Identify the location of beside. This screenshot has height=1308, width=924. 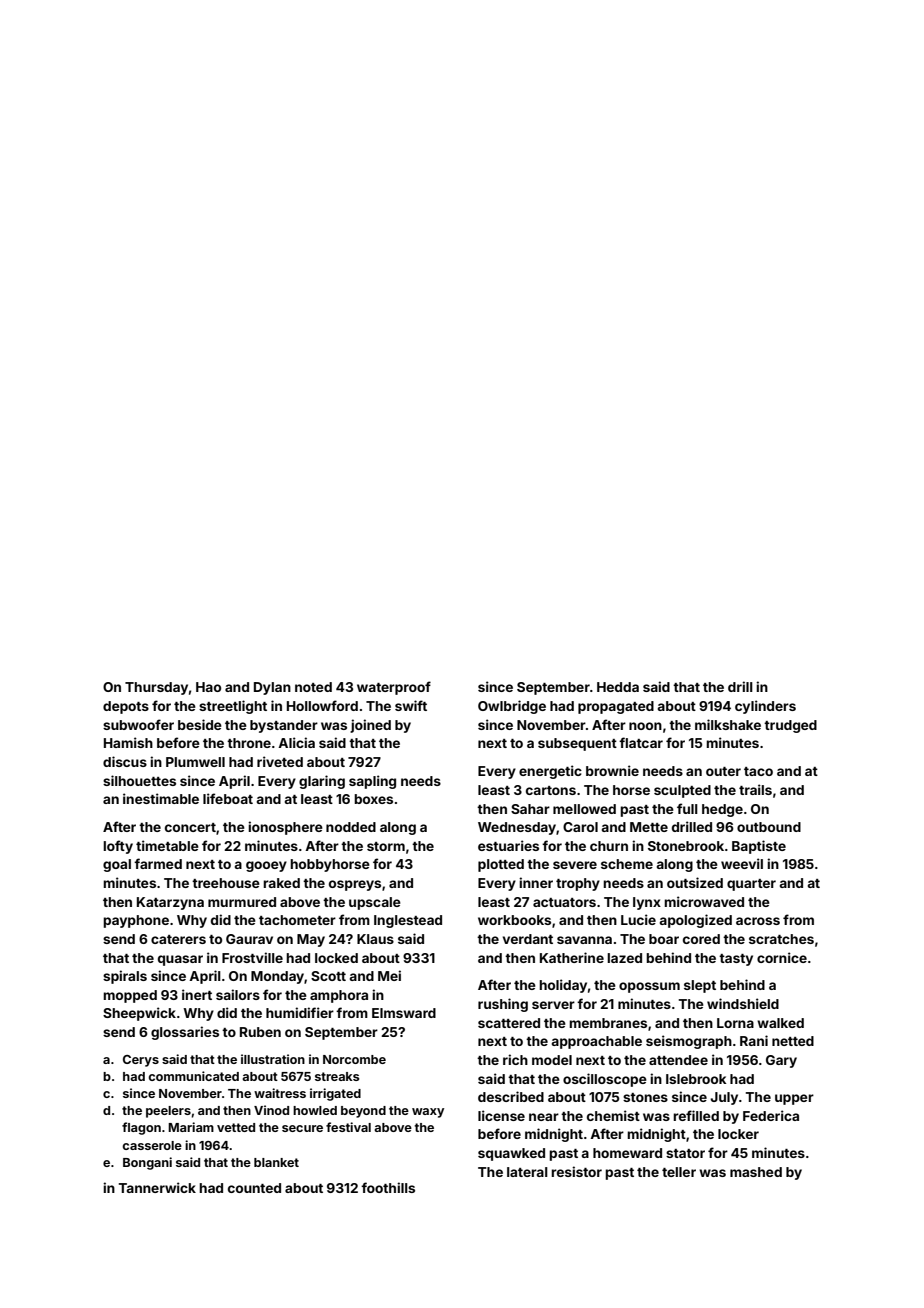
(200, 724).
